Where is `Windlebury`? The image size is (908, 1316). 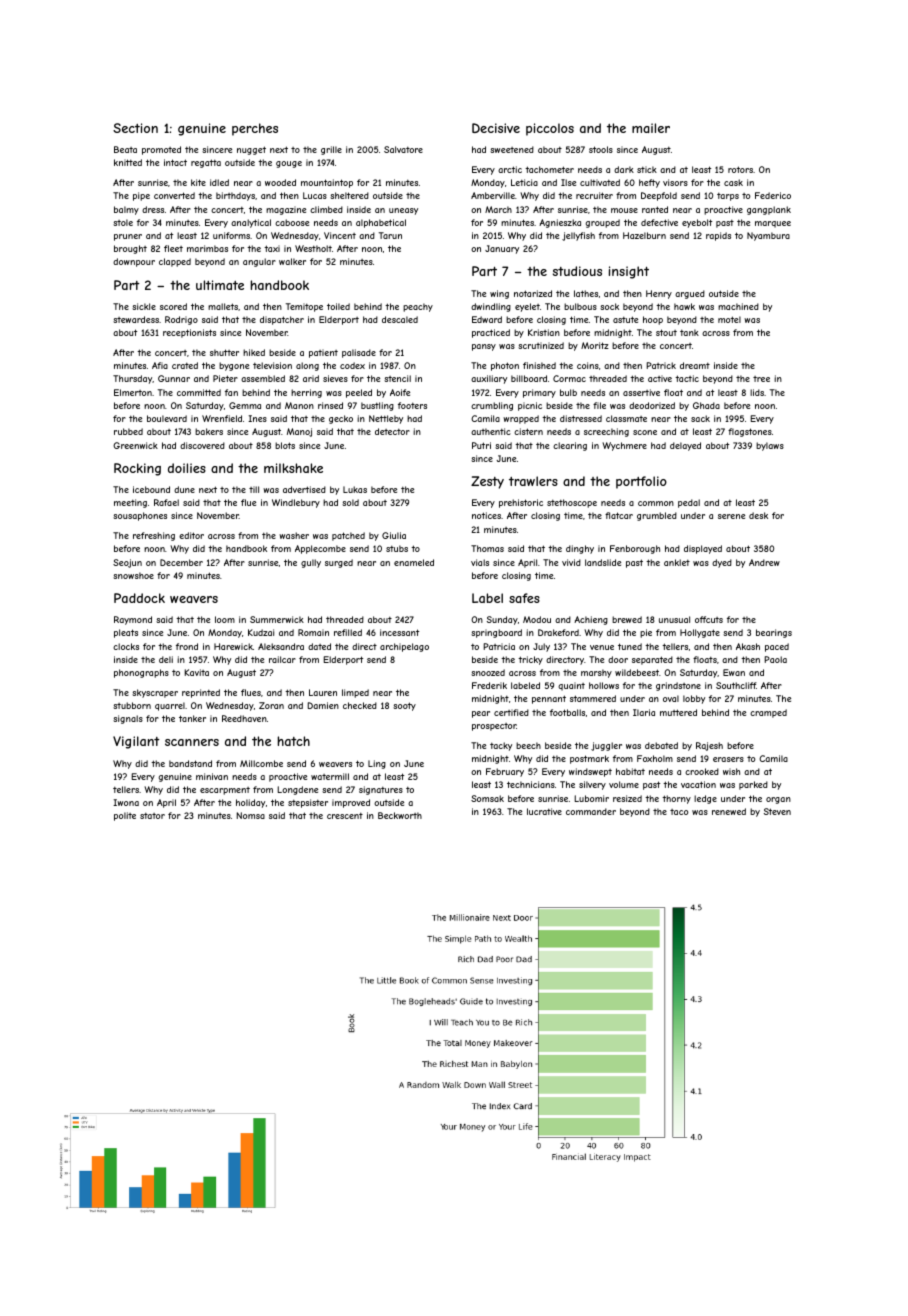
Windlebury is located at coordinates (296, 503).
